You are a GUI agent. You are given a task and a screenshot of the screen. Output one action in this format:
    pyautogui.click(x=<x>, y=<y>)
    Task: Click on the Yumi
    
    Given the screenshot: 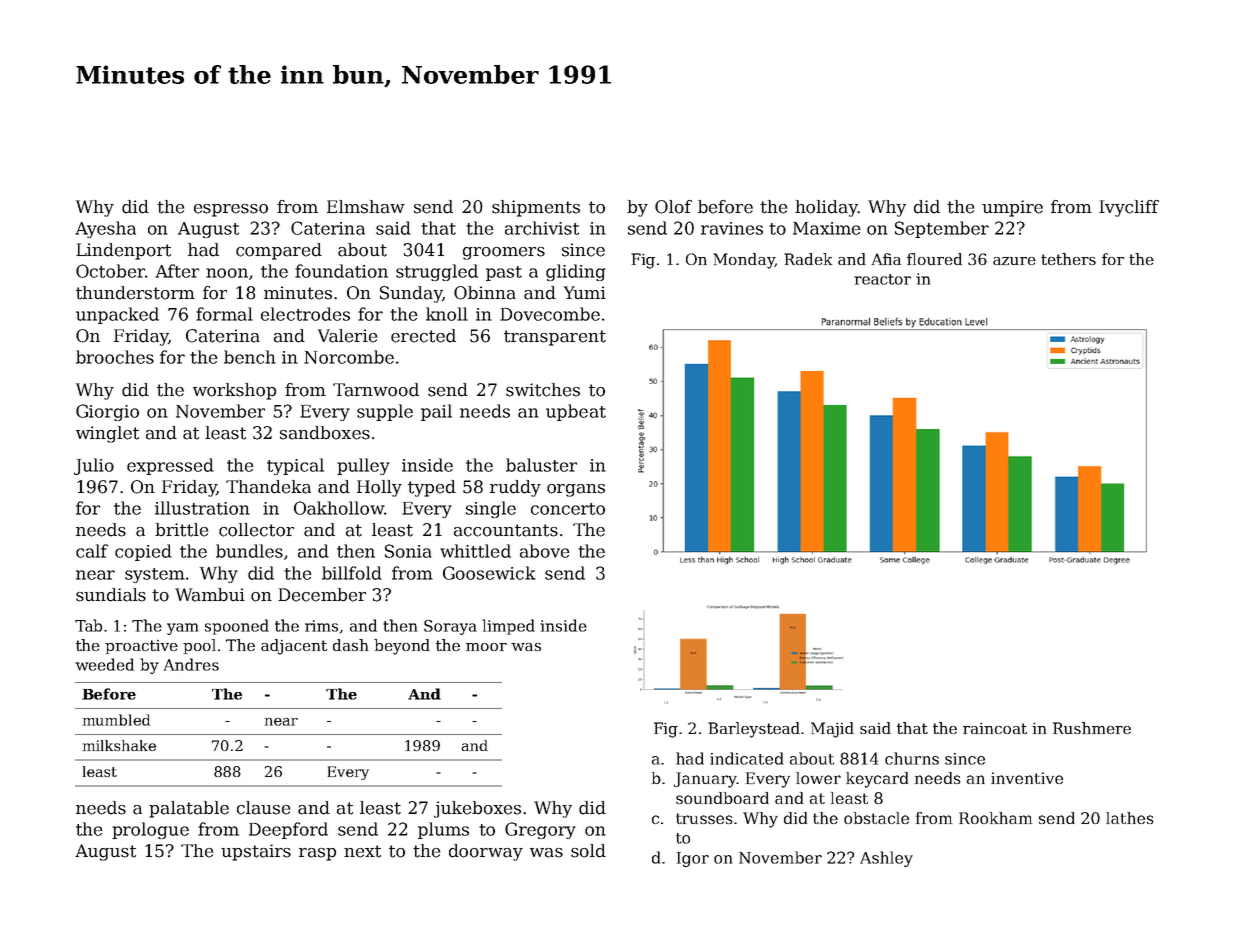 What is the action you would take?
    pyautogui.click(x=585, y=293)
